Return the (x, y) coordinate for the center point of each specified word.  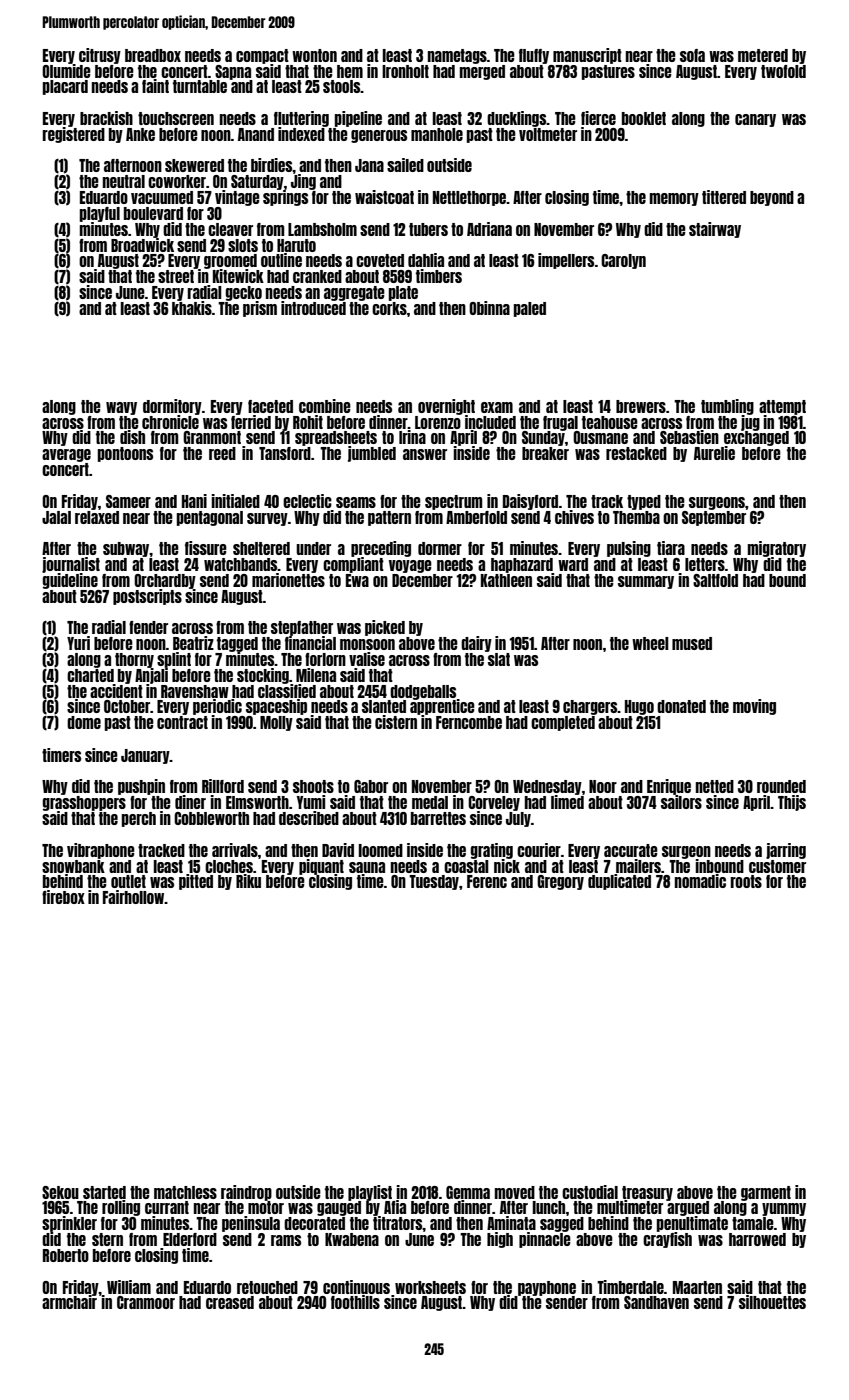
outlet (128, 881)
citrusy (100, 56)
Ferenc (487, 881)
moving (754, 707)
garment (766, 1193)
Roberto (66, 1255)
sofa (692, 55)
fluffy (534, 56)
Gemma (468, 1192)
